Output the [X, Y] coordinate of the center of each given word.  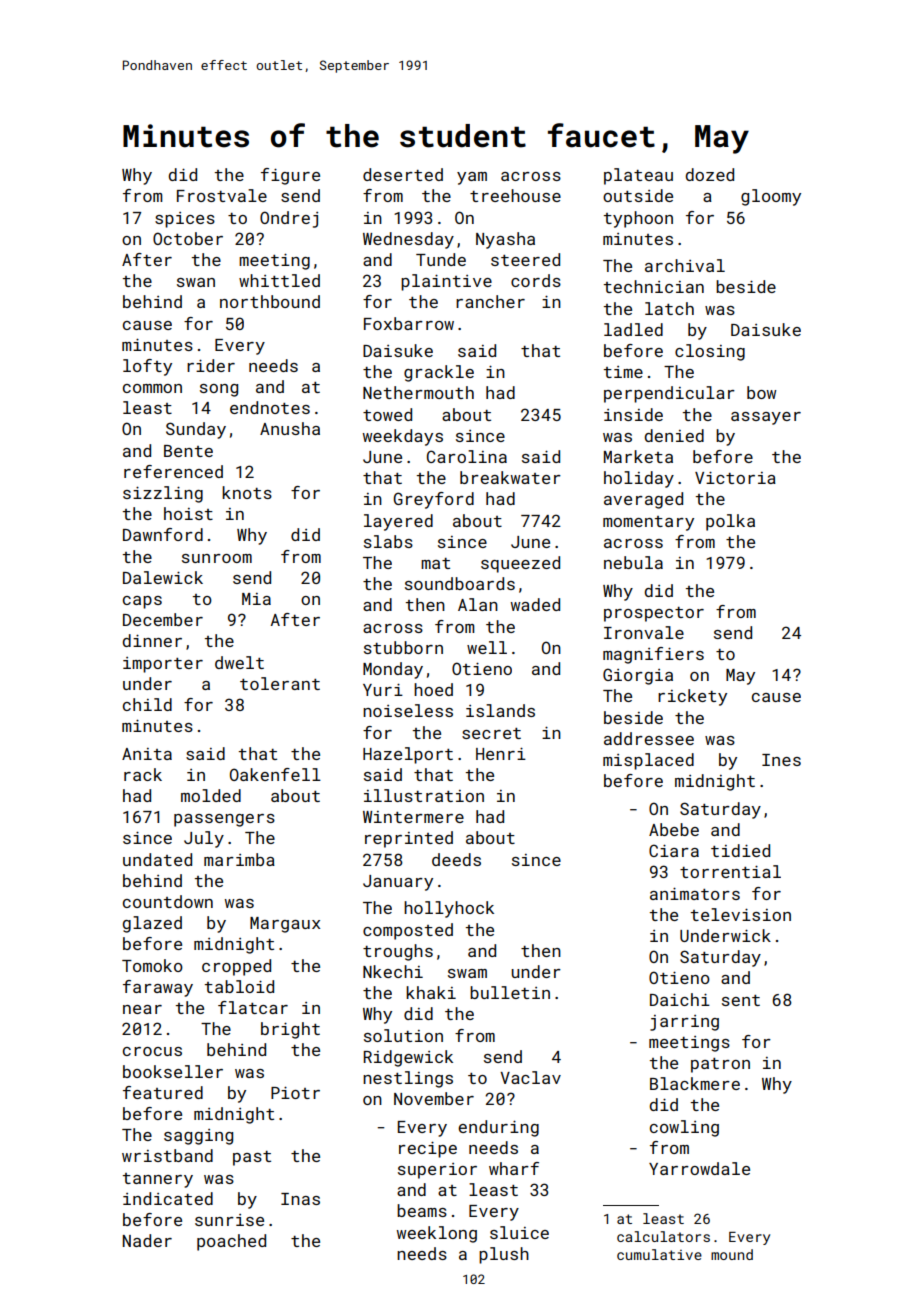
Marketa [638, 456]
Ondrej [289, 219]
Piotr [295, 1093]
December [163, 619]
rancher [490, 301]
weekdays [403, 437]
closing [710, 352]
